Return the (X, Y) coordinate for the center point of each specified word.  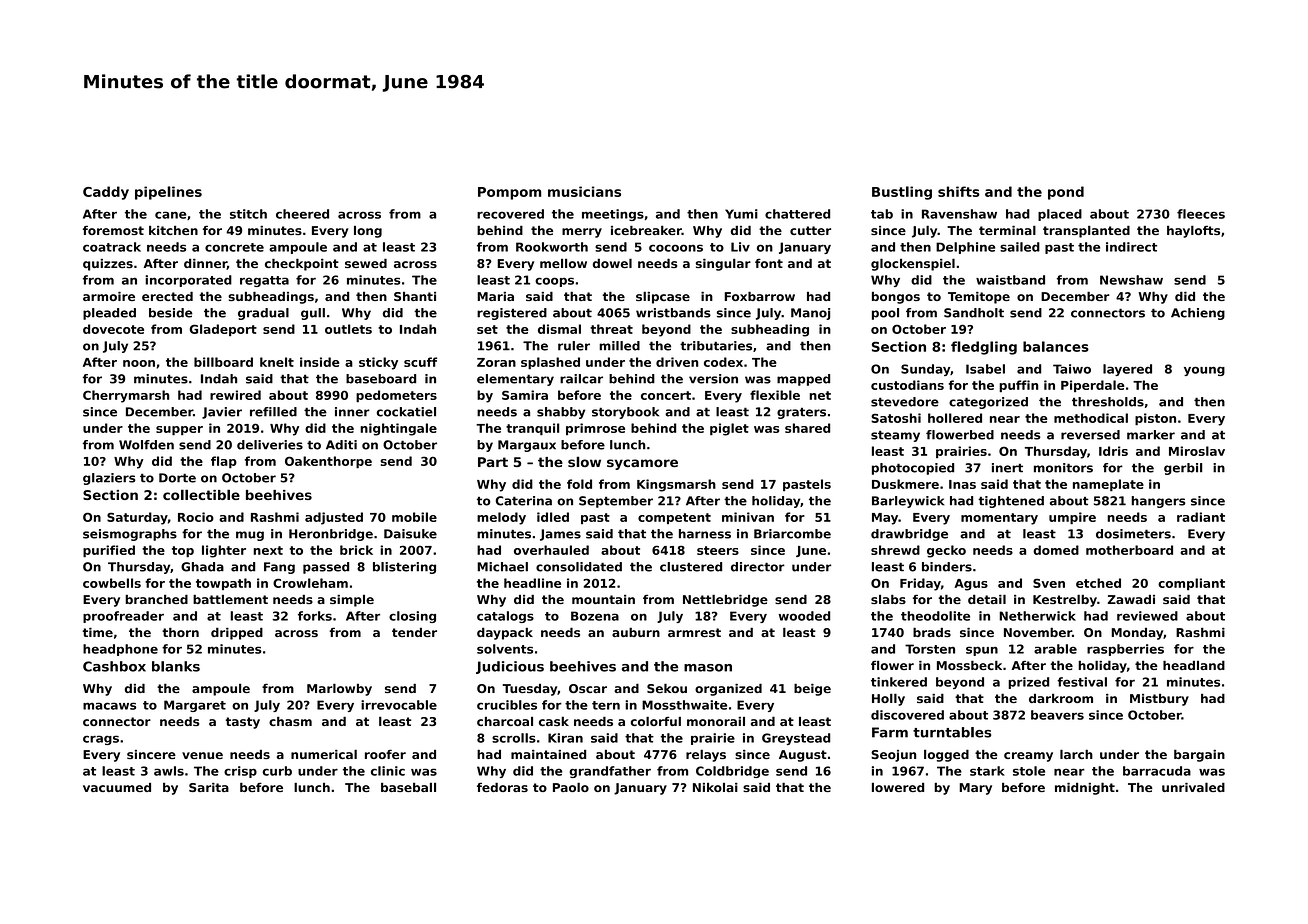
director (758, 567)
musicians (584, 191)
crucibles (507, 705)
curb (277, 771)
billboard (223, 362)
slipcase (663, 298)
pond (1066, 193)
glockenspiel (913, 264)
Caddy (106, 193)
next (268, 550)
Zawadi (1131, 599)
